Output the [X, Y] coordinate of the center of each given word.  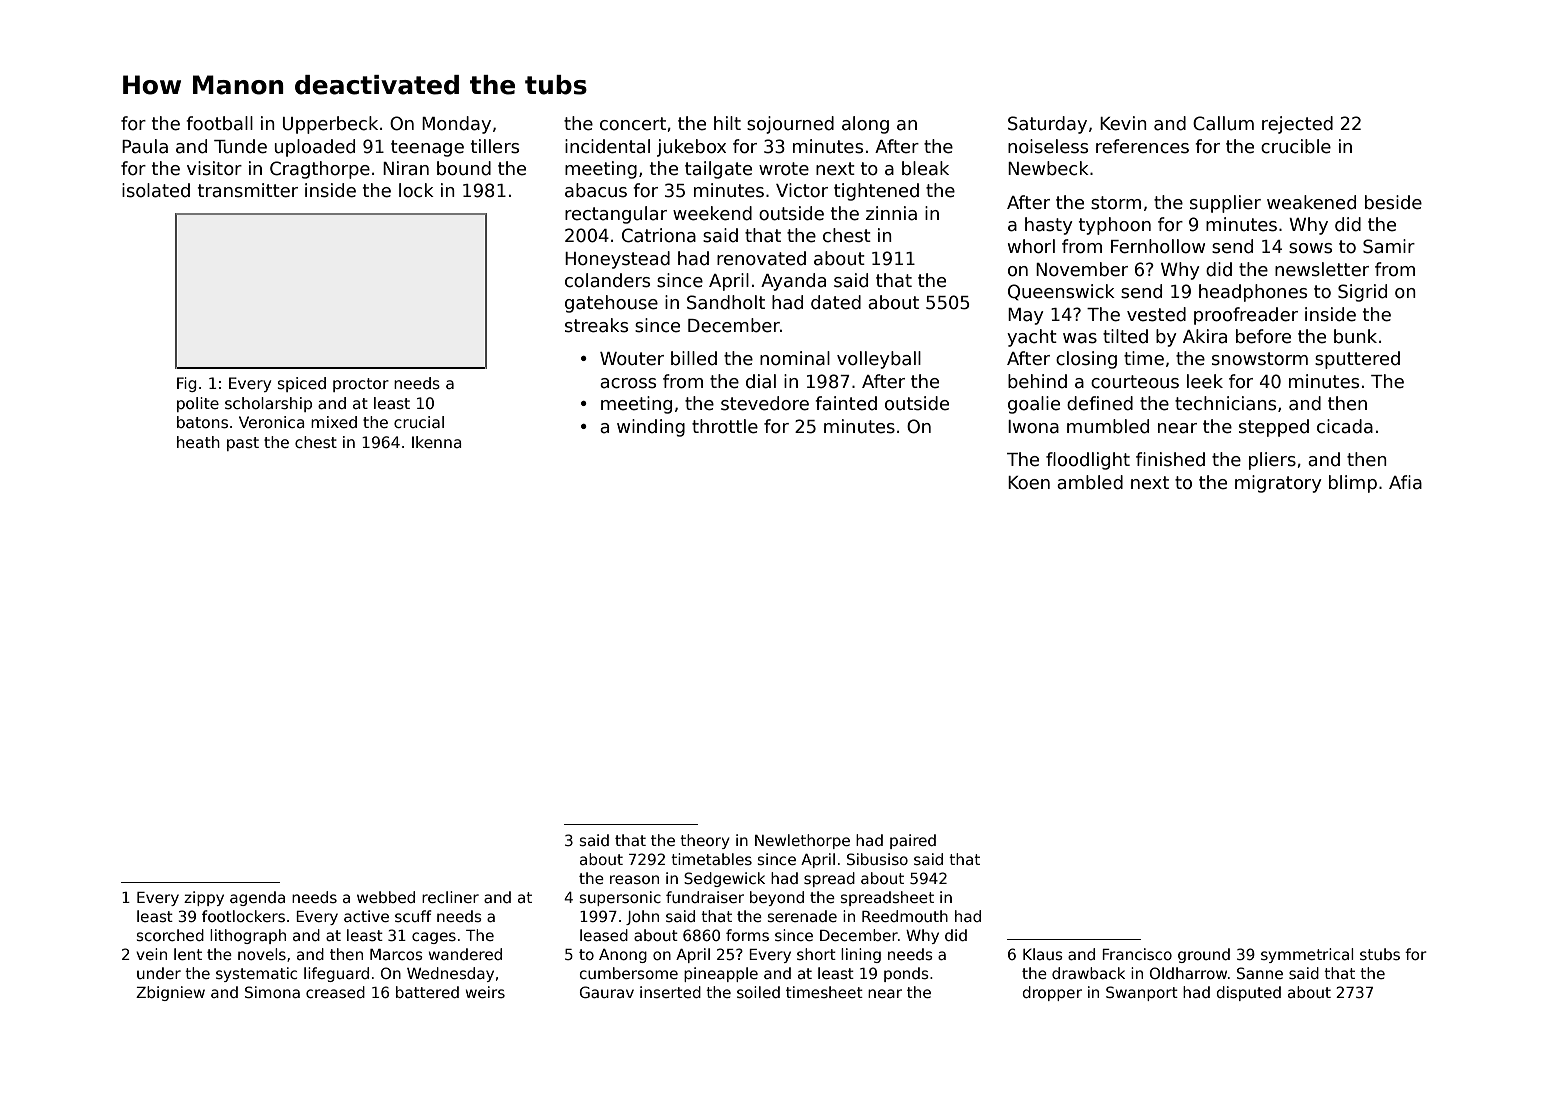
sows [1310, 248]
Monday [456, 125]
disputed [1249, 993]
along [865, 125]
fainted [846, 403]
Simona [272, 992]
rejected [1297, 125]
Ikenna [436, 442]
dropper [1052, 993]
